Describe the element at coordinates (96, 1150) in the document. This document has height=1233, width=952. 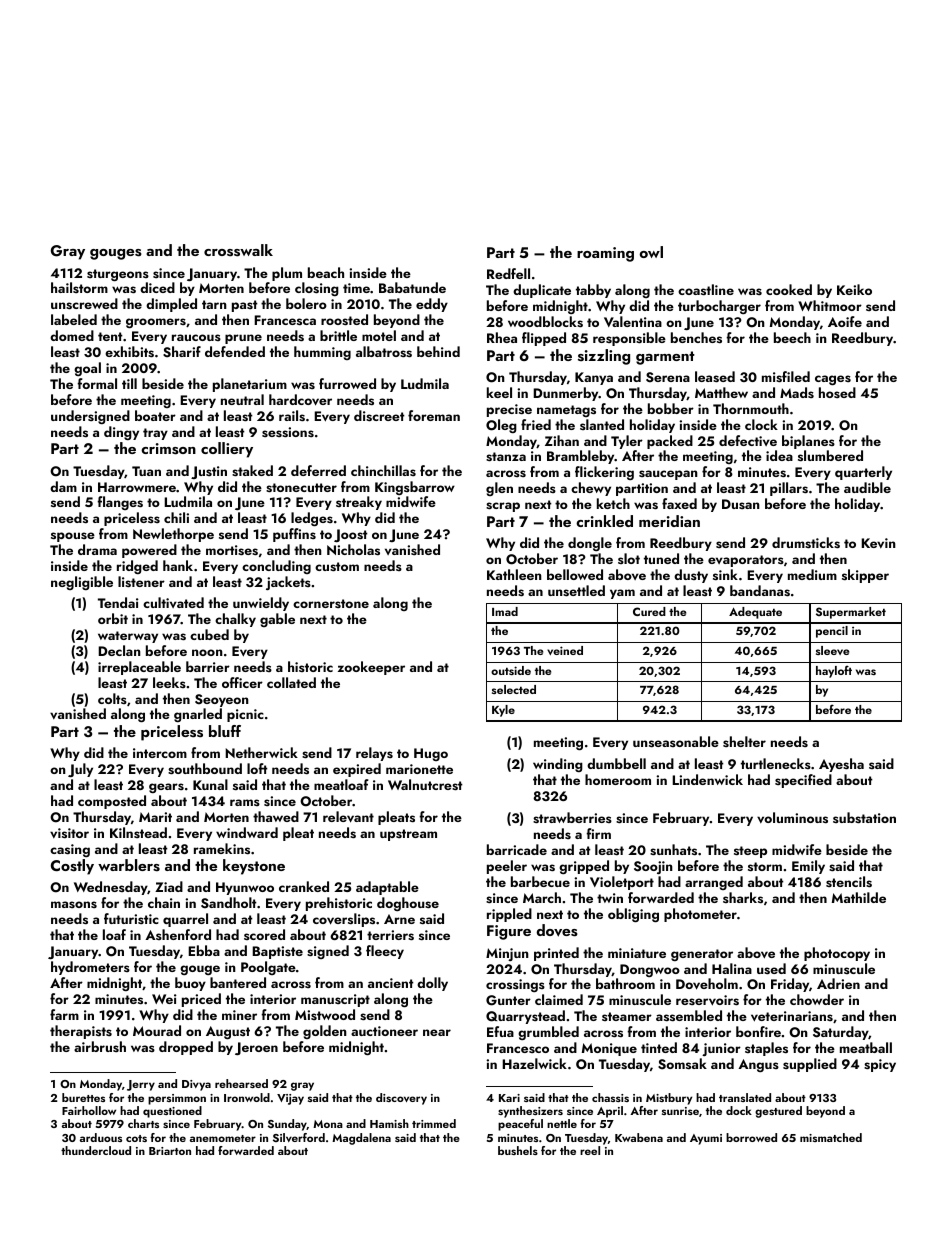
I see `thundercloud` at that location.
